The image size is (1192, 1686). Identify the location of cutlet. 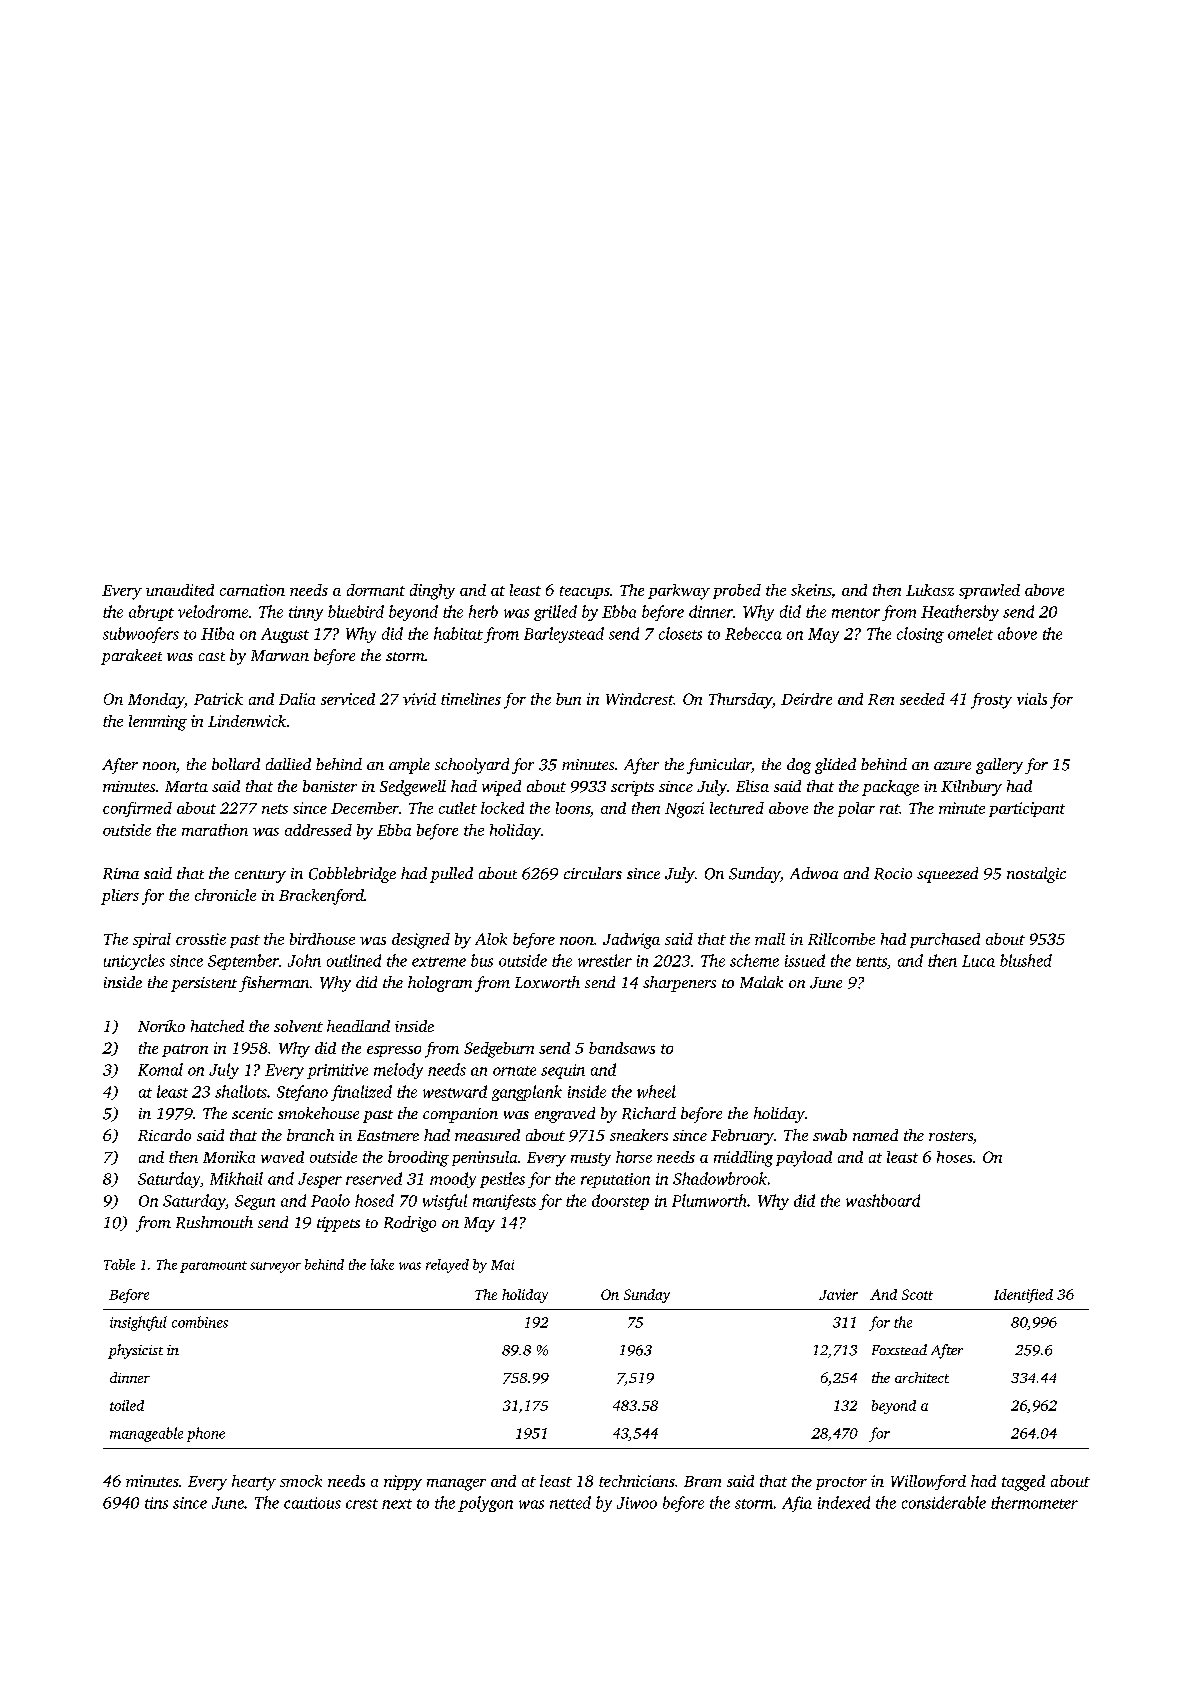
(458, 808).
